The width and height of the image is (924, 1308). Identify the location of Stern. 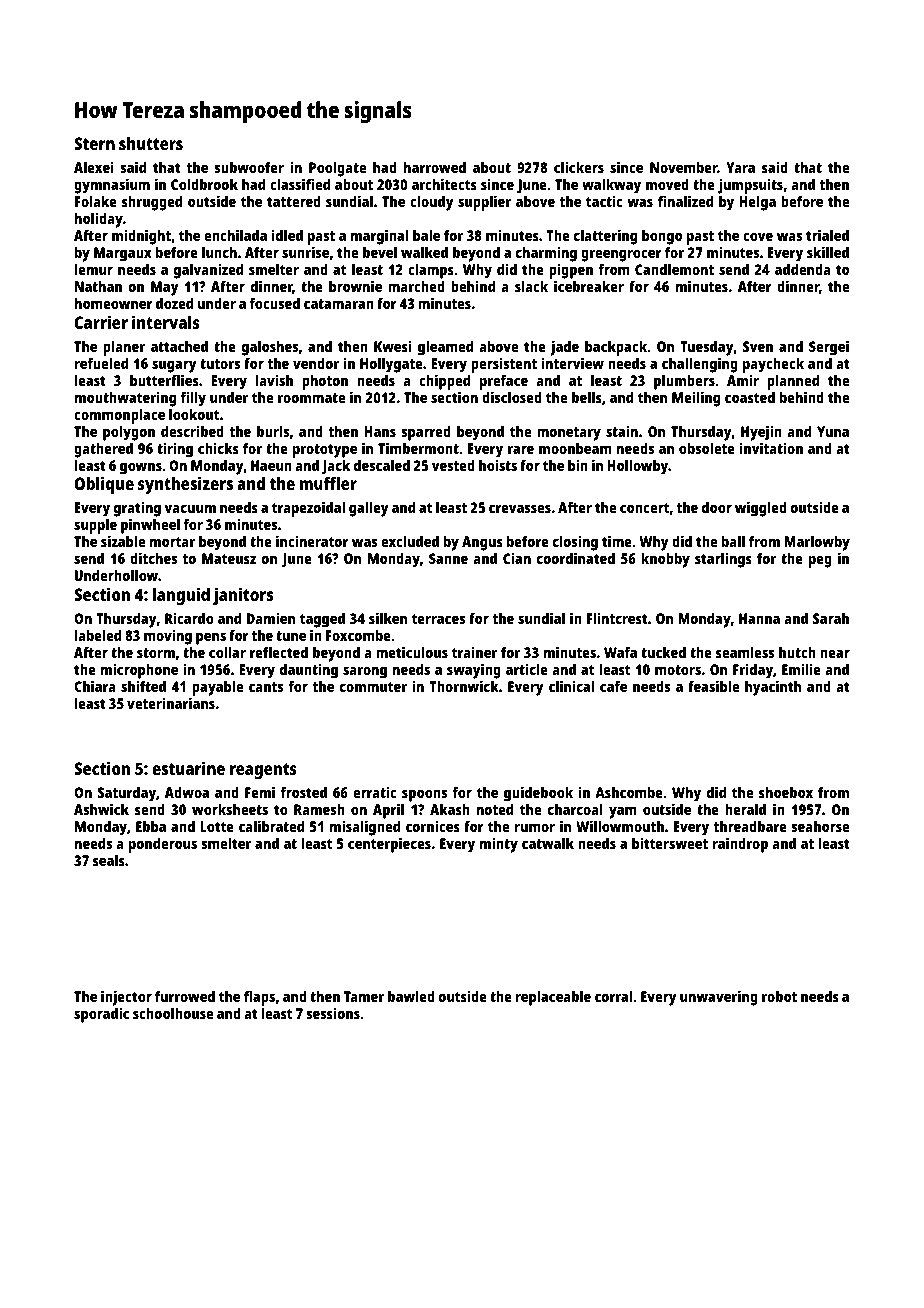
(94, 143).
